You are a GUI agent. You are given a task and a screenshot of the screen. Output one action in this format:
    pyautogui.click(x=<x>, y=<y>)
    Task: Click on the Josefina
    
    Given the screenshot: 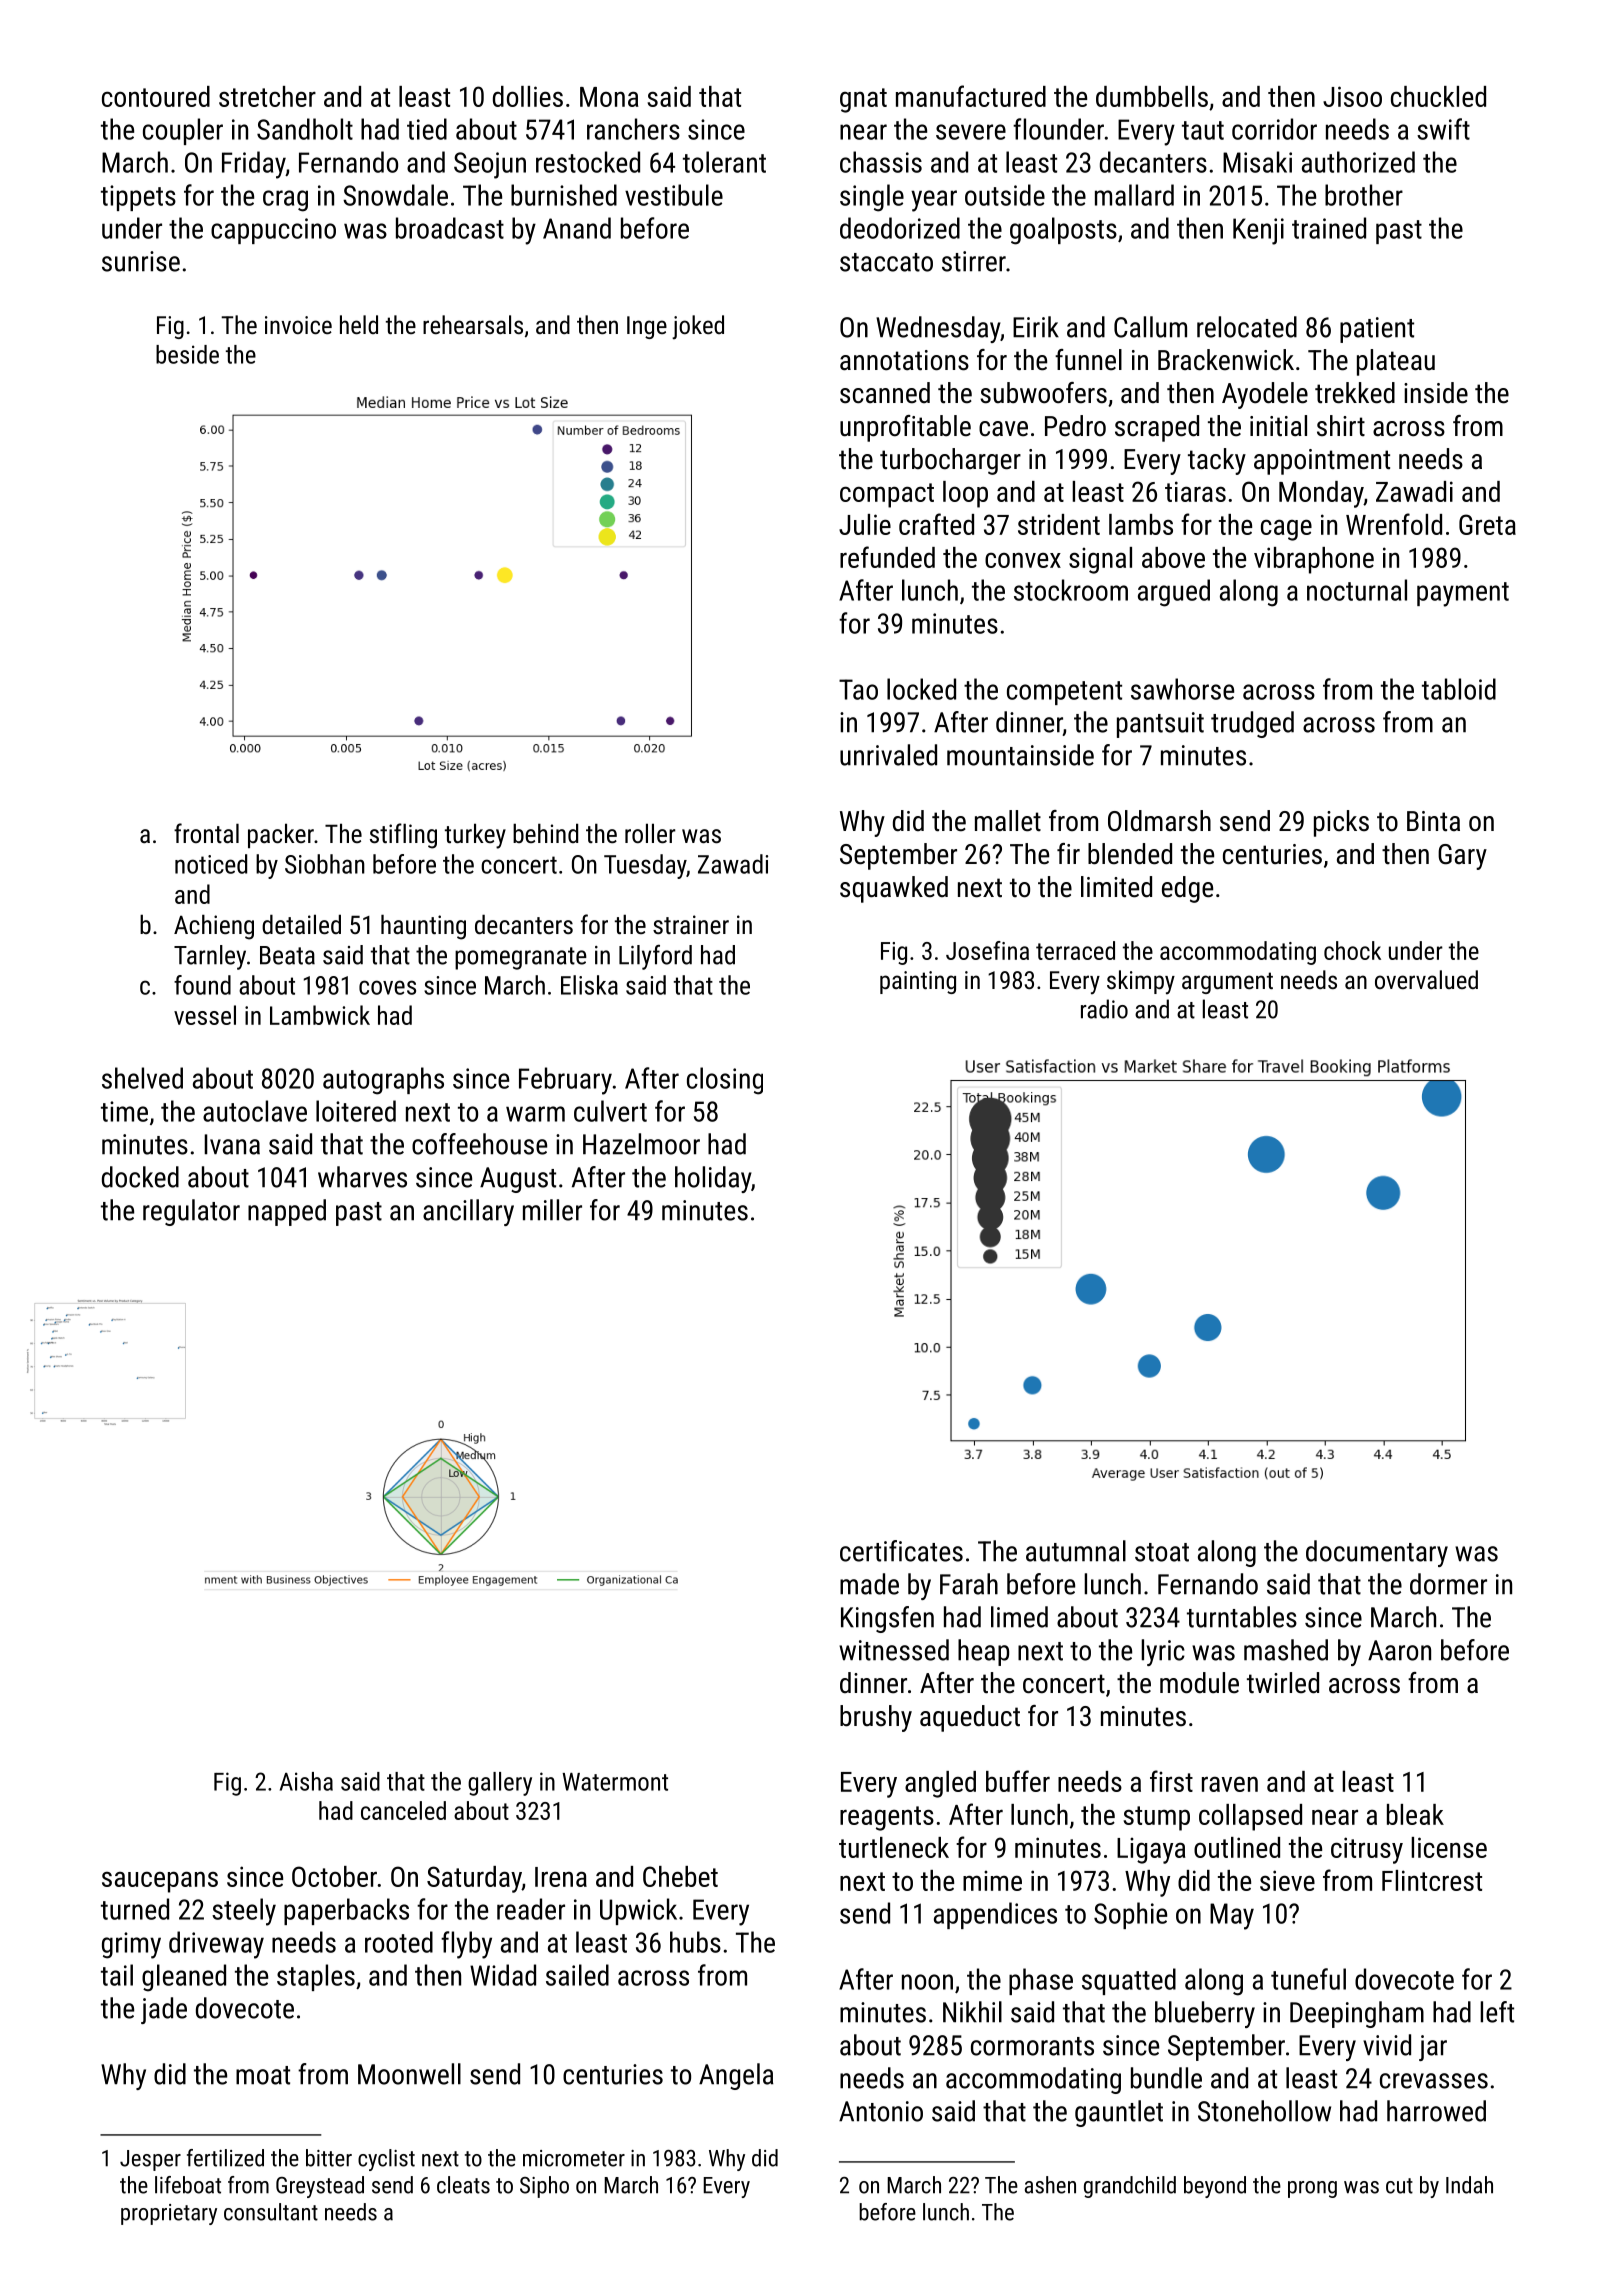 What is the action you would take?
    pyautogui.click(x=987, y=950)
